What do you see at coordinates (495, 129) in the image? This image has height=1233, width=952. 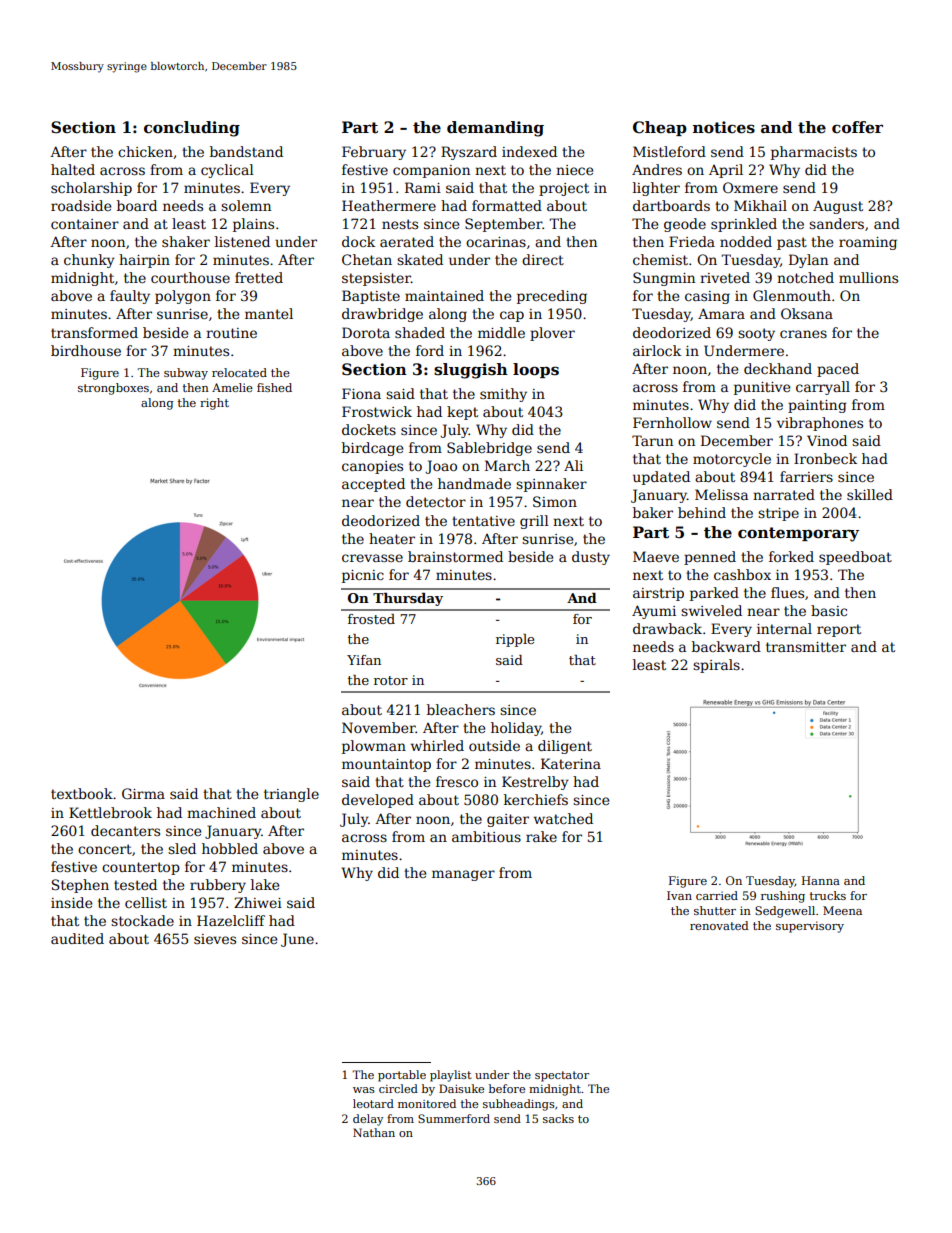 I see `demanding` at bounding box center [495, 129].
